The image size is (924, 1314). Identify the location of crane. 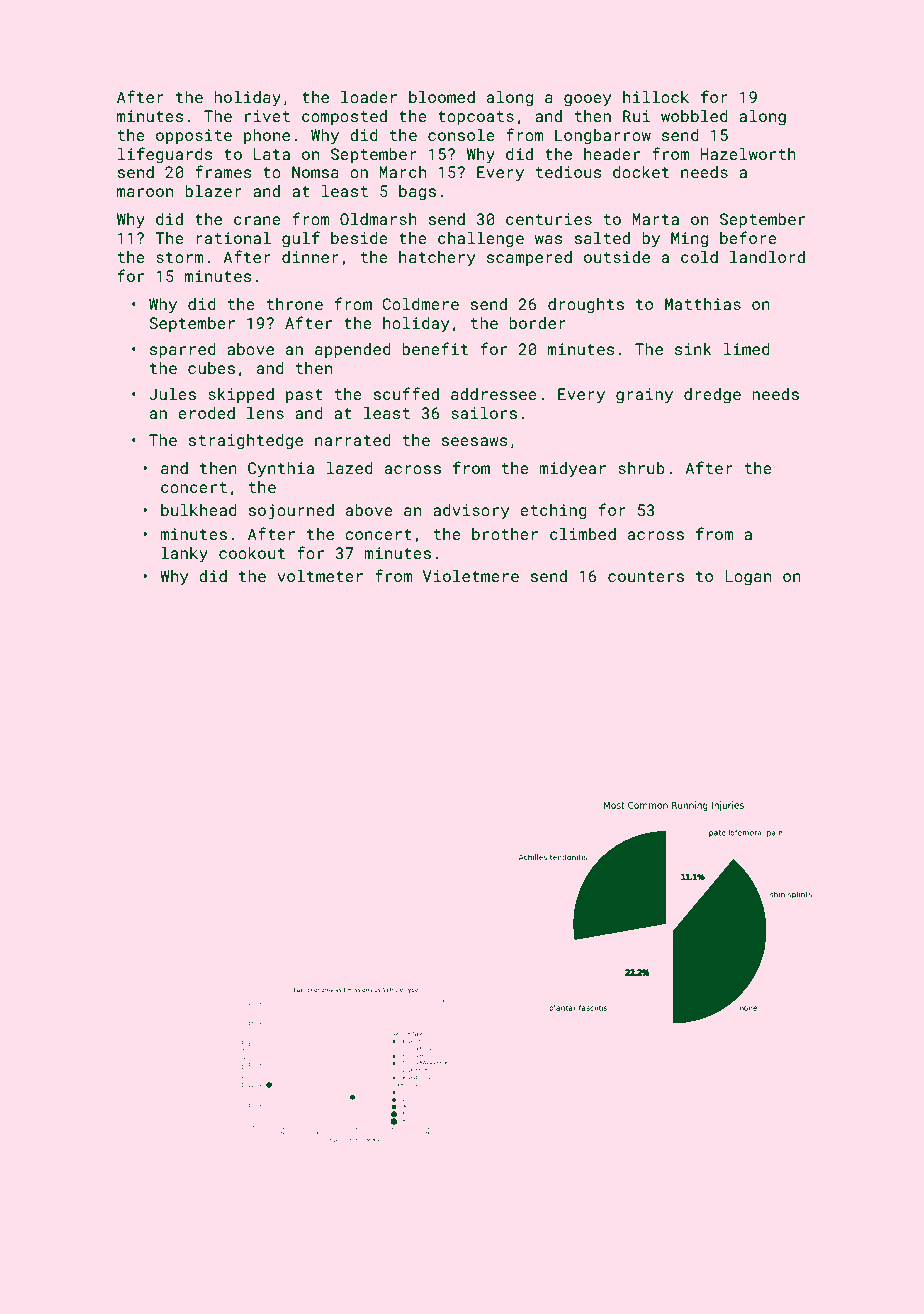
(257, 220).
